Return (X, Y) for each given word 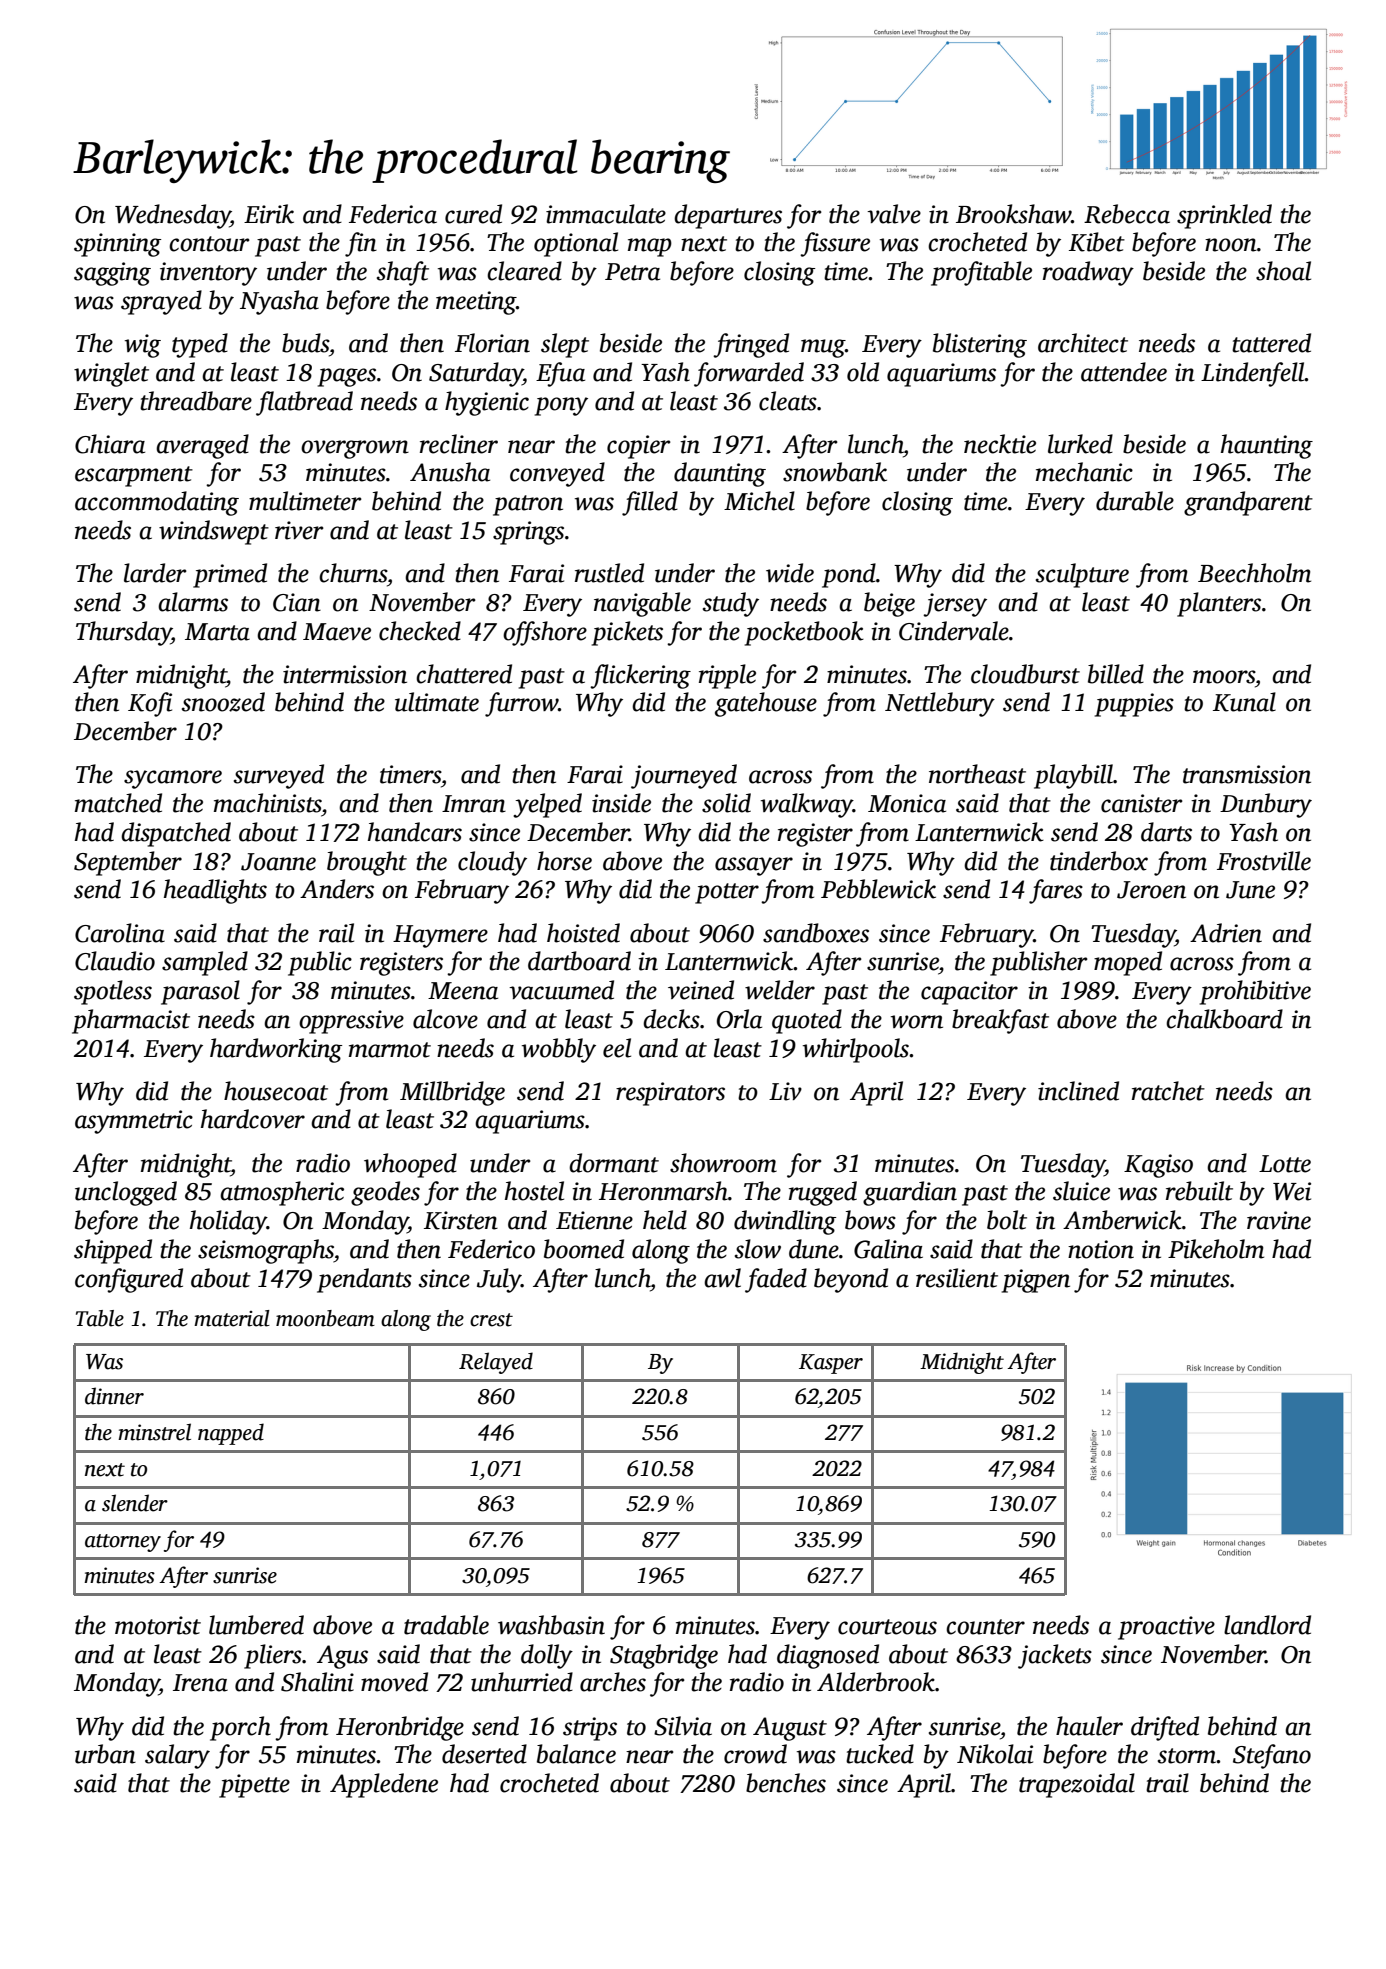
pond (849, 575)
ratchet (1168, 1091)
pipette (254, 1786)
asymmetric (134, 1122)
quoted (807, 1021)
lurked (1080, 444)
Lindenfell (1253, 374)
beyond (851, 1280)
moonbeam (325, 1318)
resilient (957, 1278)
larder (155, 573)
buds (305, 343)
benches (786, 1783)
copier (639, 447)
